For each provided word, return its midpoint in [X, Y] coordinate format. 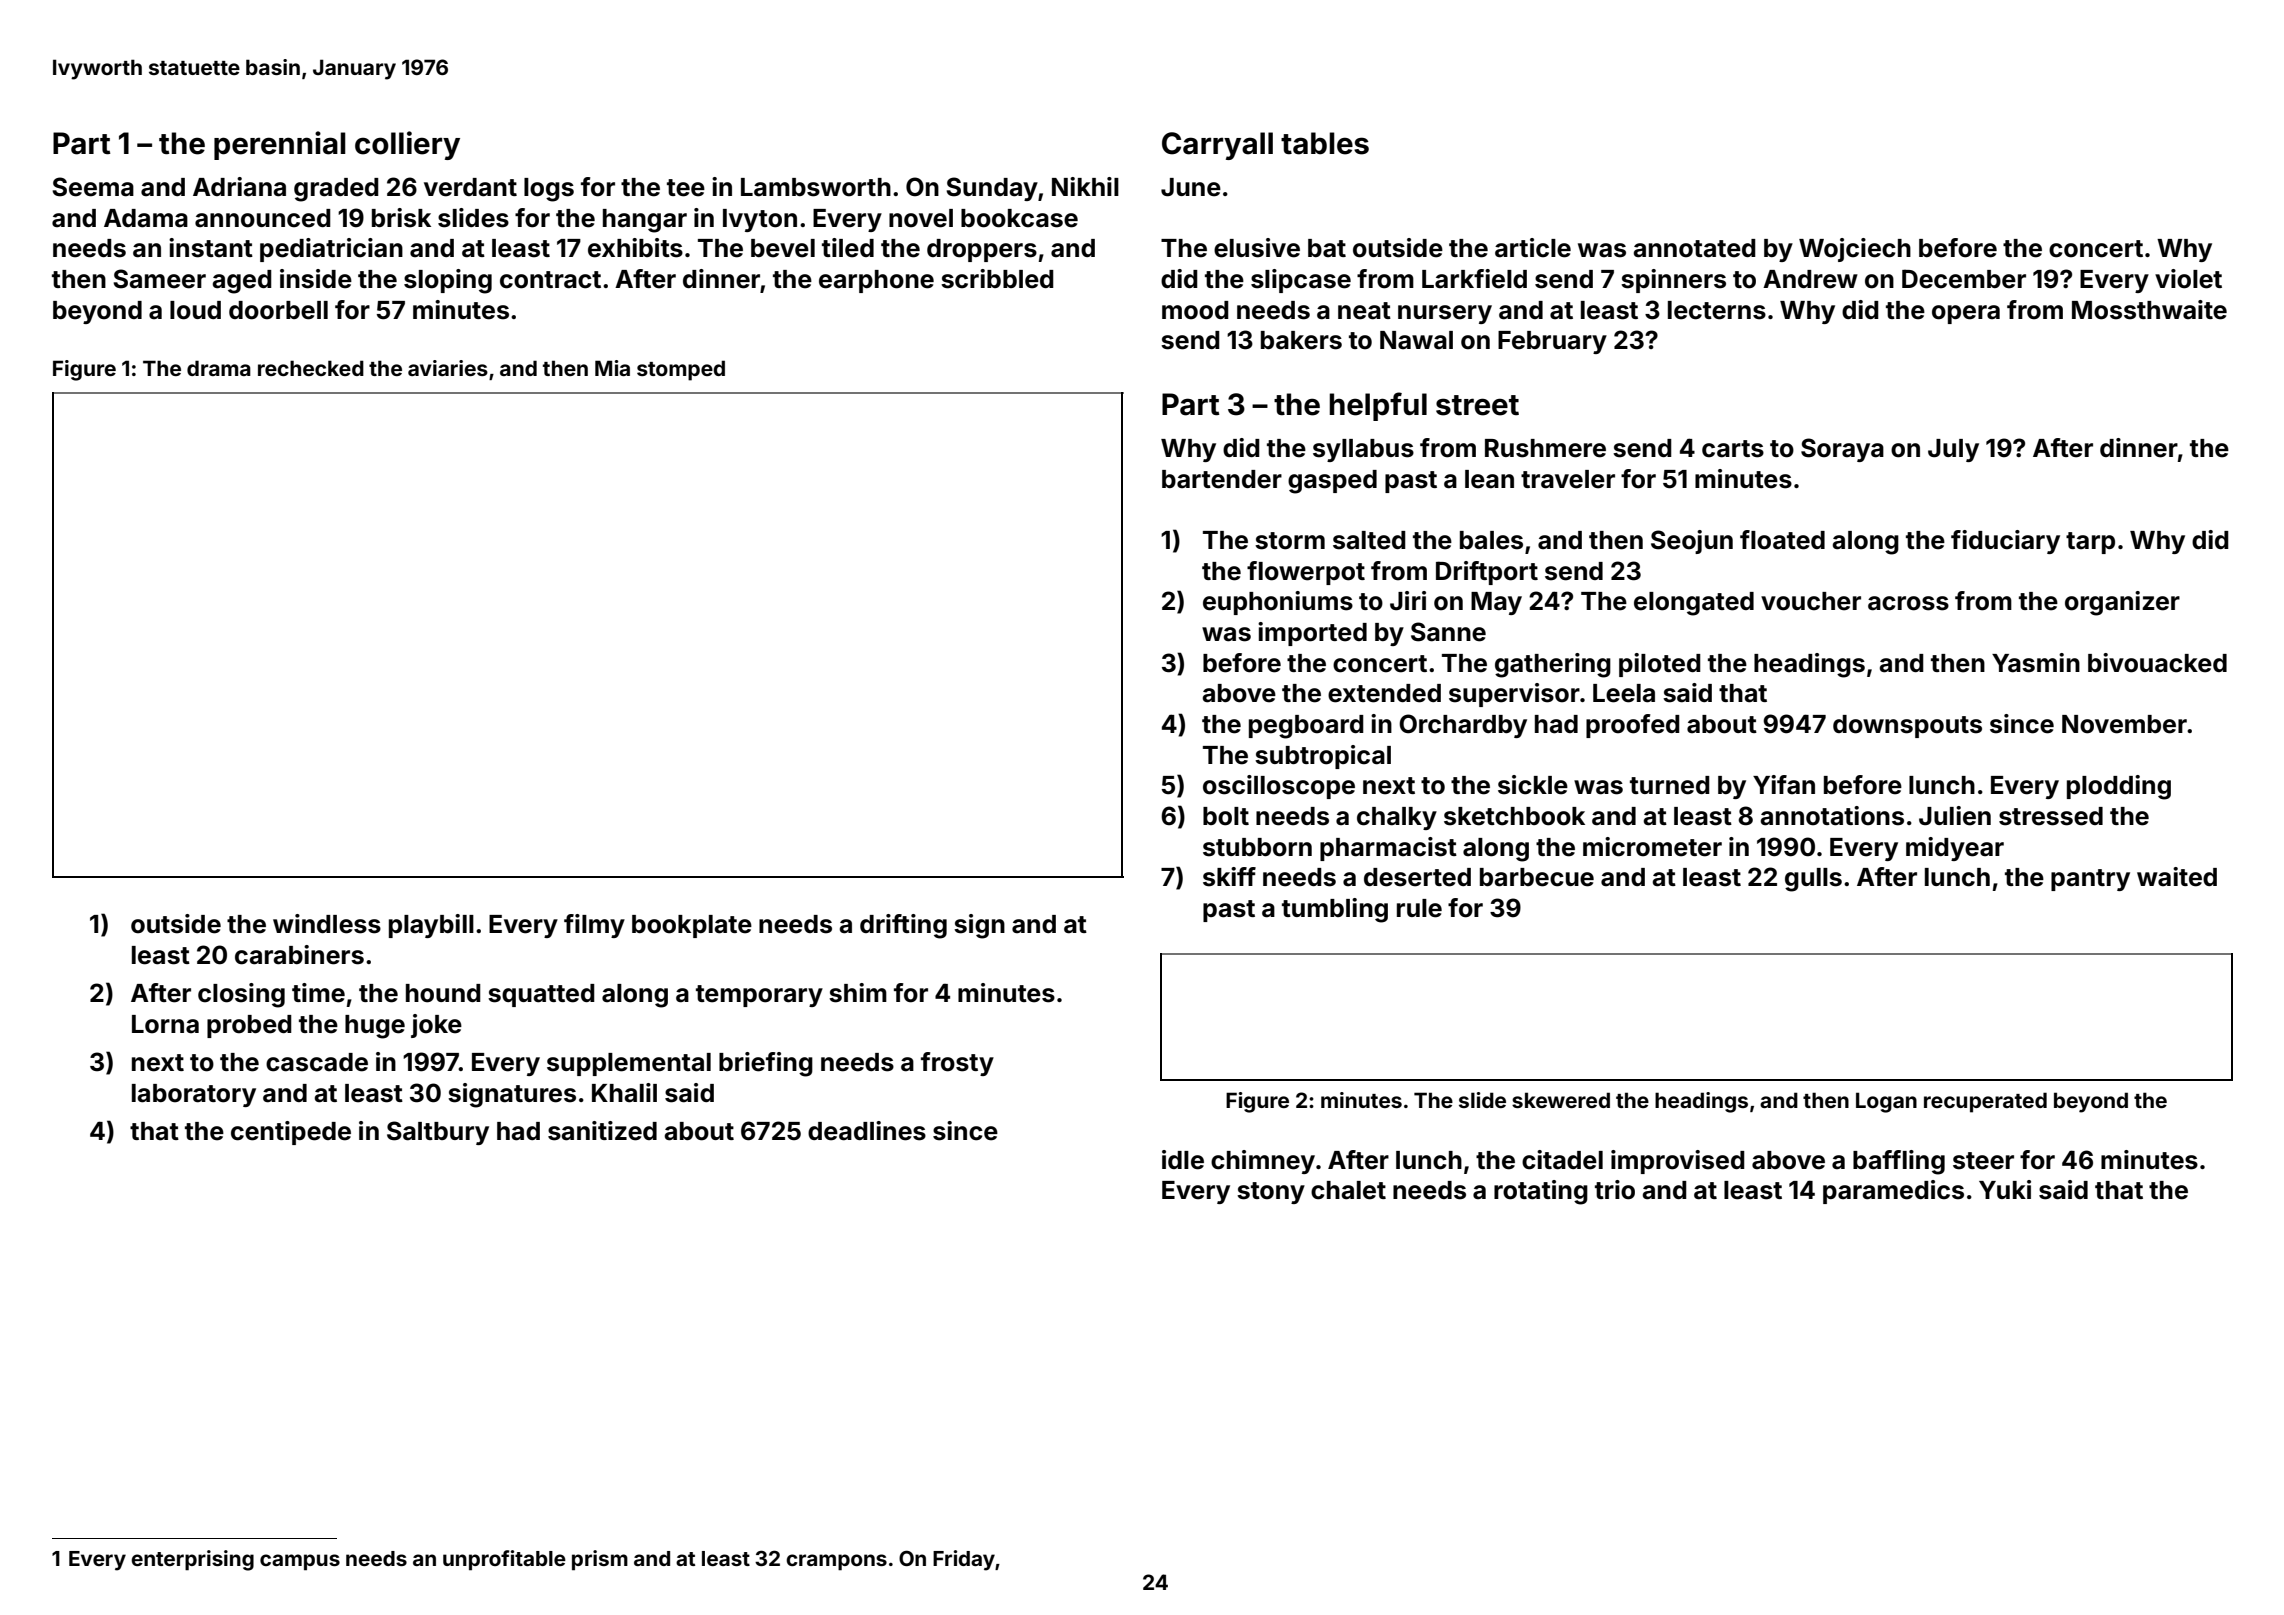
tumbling [1335, 910]
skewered [1561, 1100]
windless [327, 924]
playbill [431, 926]
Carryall [1217, 146]
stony [1271, 1193]
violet [2188, 279]
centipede [291, 1133]
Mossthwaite [2149, 310]
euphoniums [1278, 603]
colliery [407, 145]
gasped [1332, 482]
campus [300, 1562]
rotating [1541, 1192]
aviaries [448, 368]
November [2124, 724]
